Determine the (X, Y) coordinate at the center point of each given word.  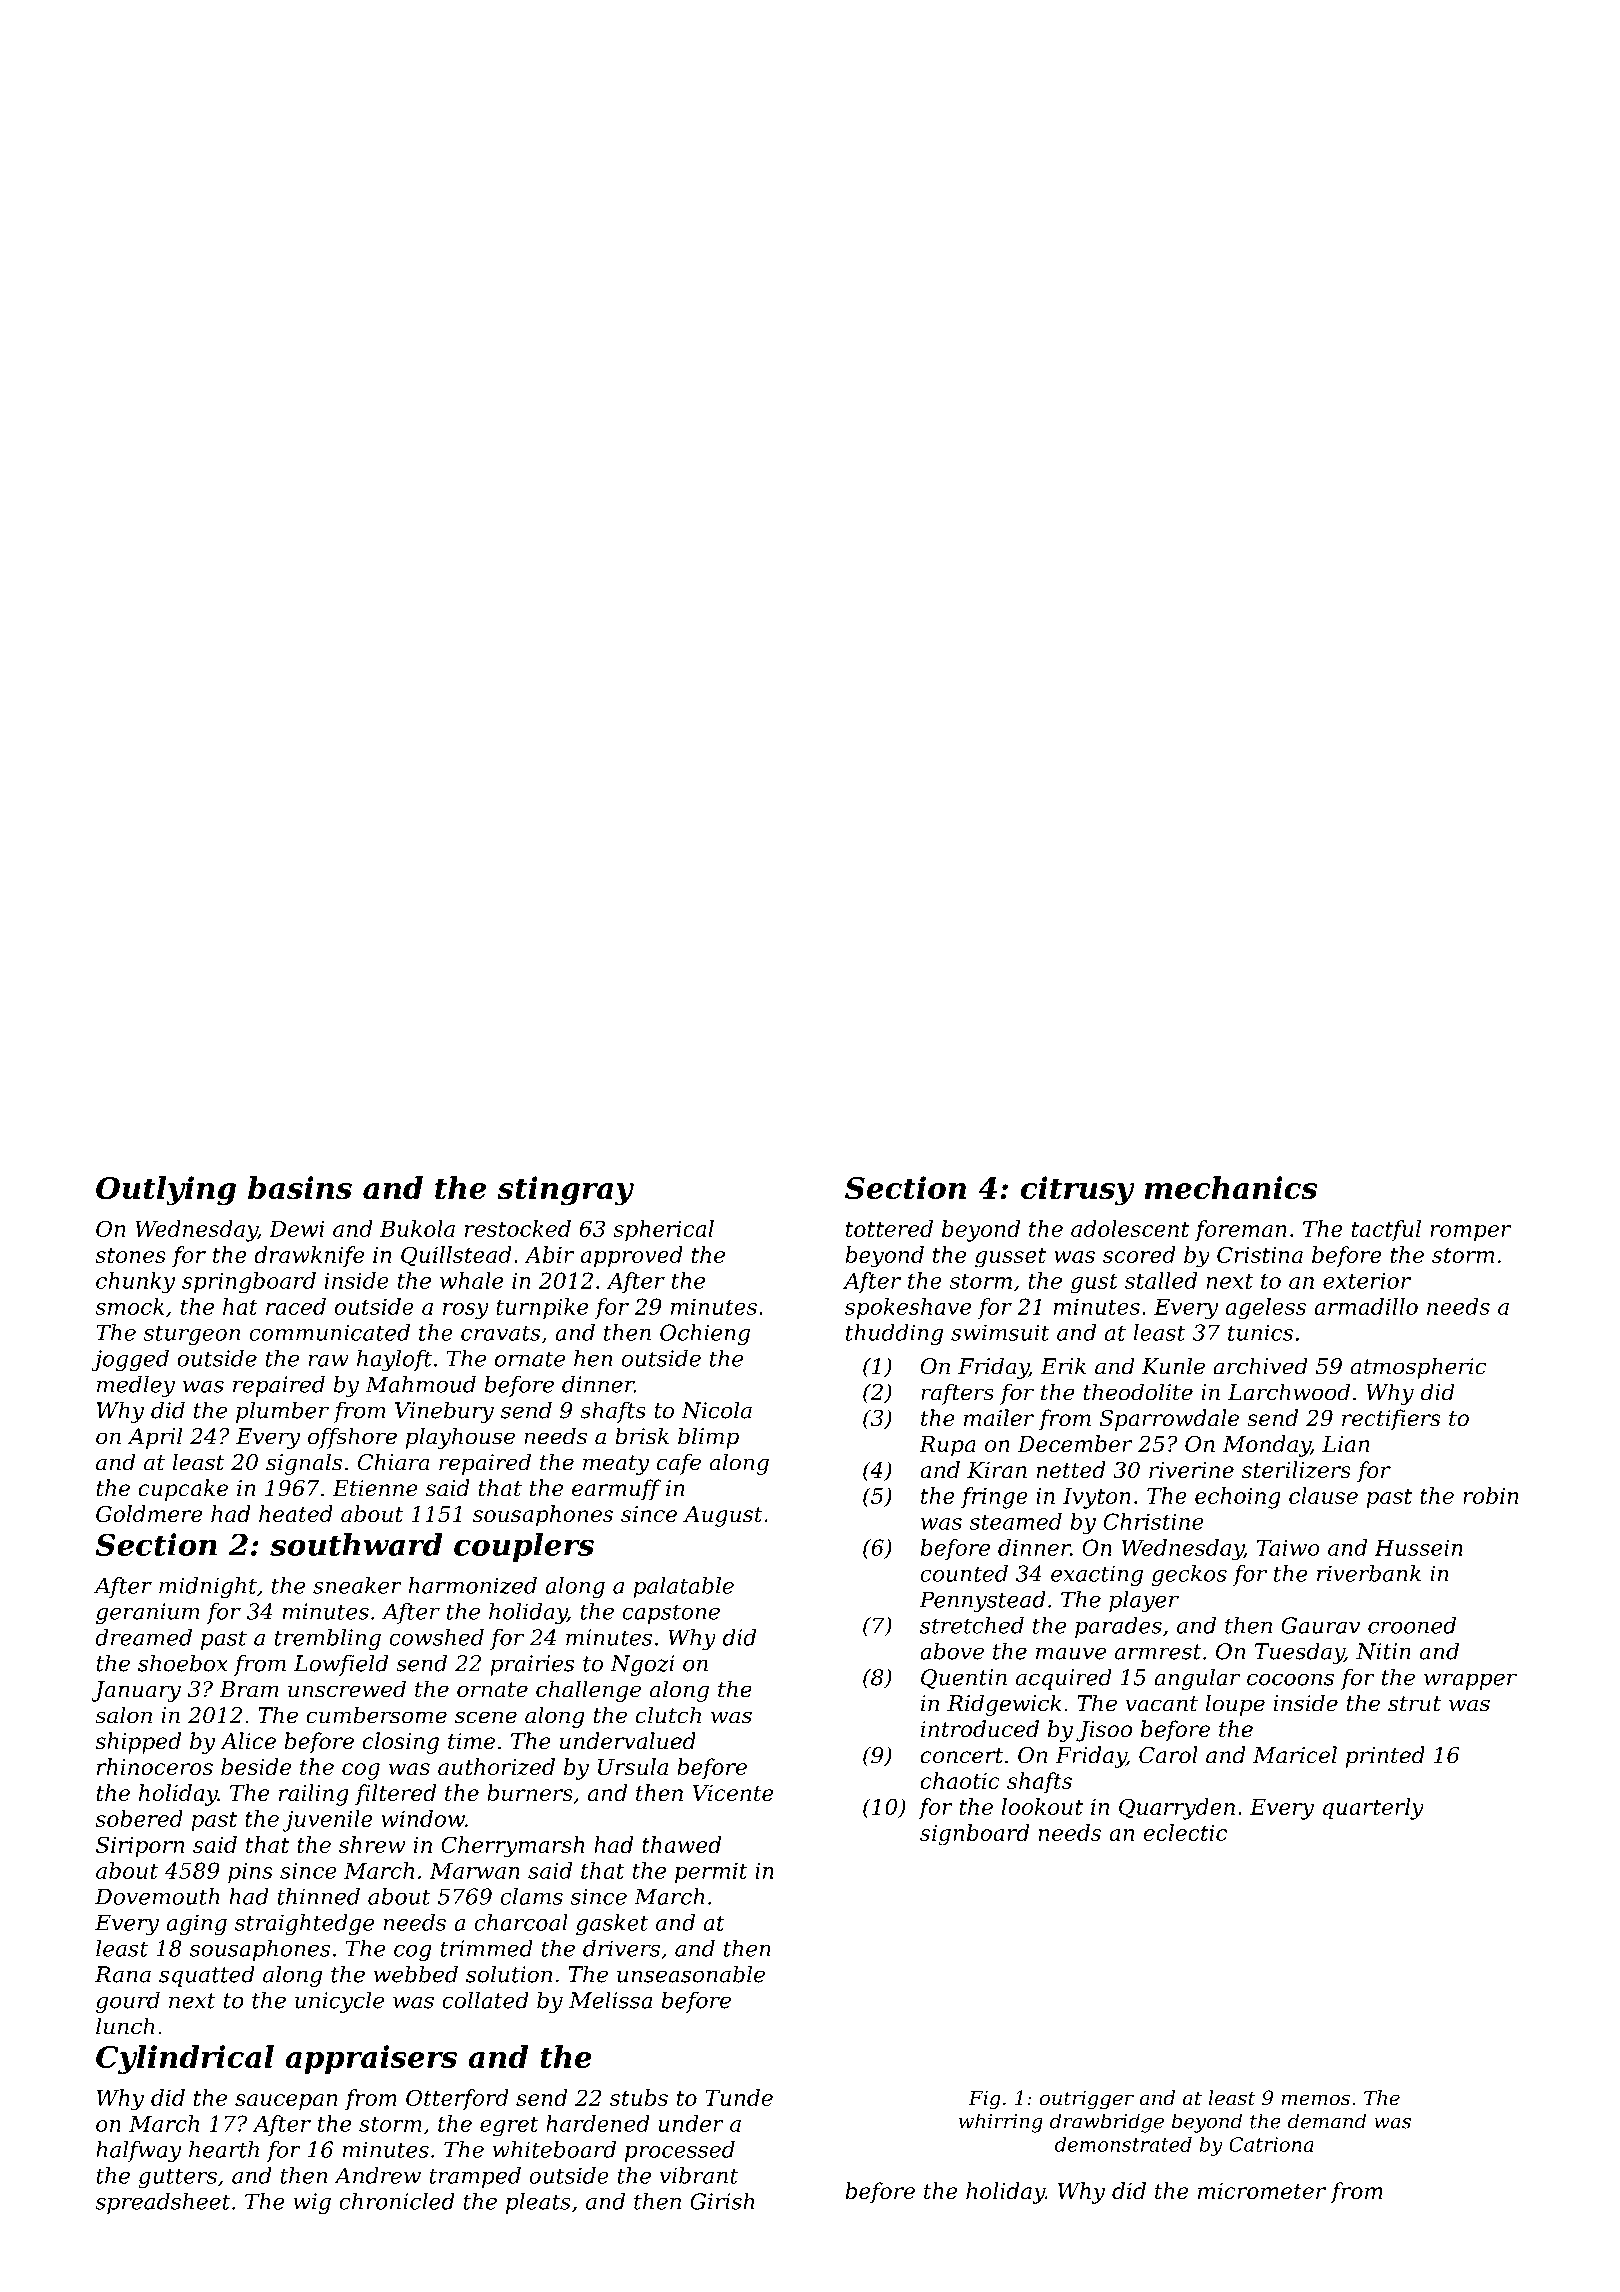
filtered (395, 1795)
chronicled (397, 2201)
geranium (148, 1613)
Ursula (633, 1766)
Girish (722, 2201)
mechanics (1231, 1187)
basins (300, 1187)
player (1144, 1601)
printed (1385, 1757)
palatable (683, 1587)
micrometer (1262, 2191)
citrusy (1077, 1191)
